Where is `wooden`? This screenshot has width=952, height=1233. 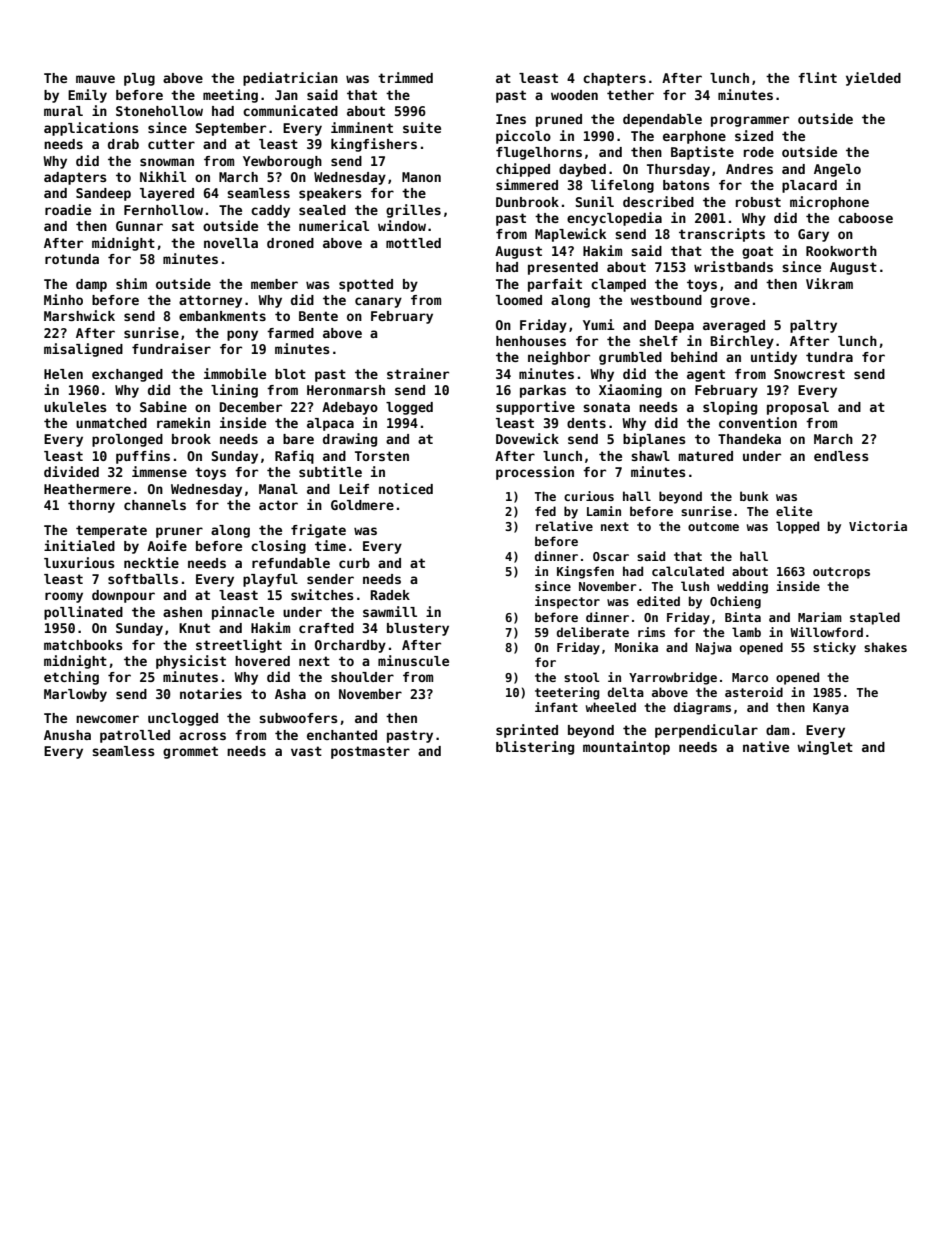 wooden is located at coordinates (574, 95).
